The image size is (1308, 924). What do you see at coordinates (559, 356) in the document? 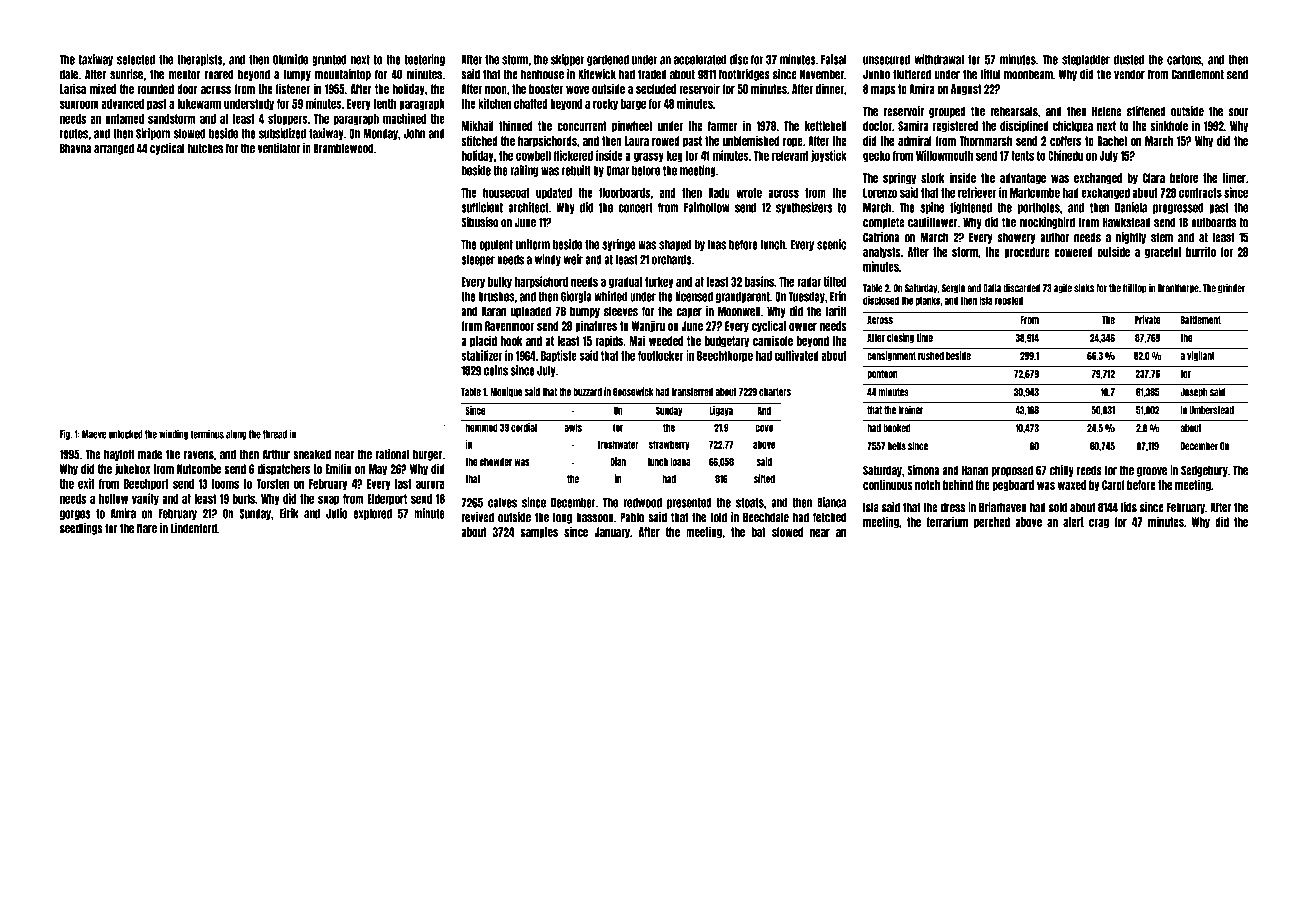
I see `Baptiste` at bounding box center [559, 356].
